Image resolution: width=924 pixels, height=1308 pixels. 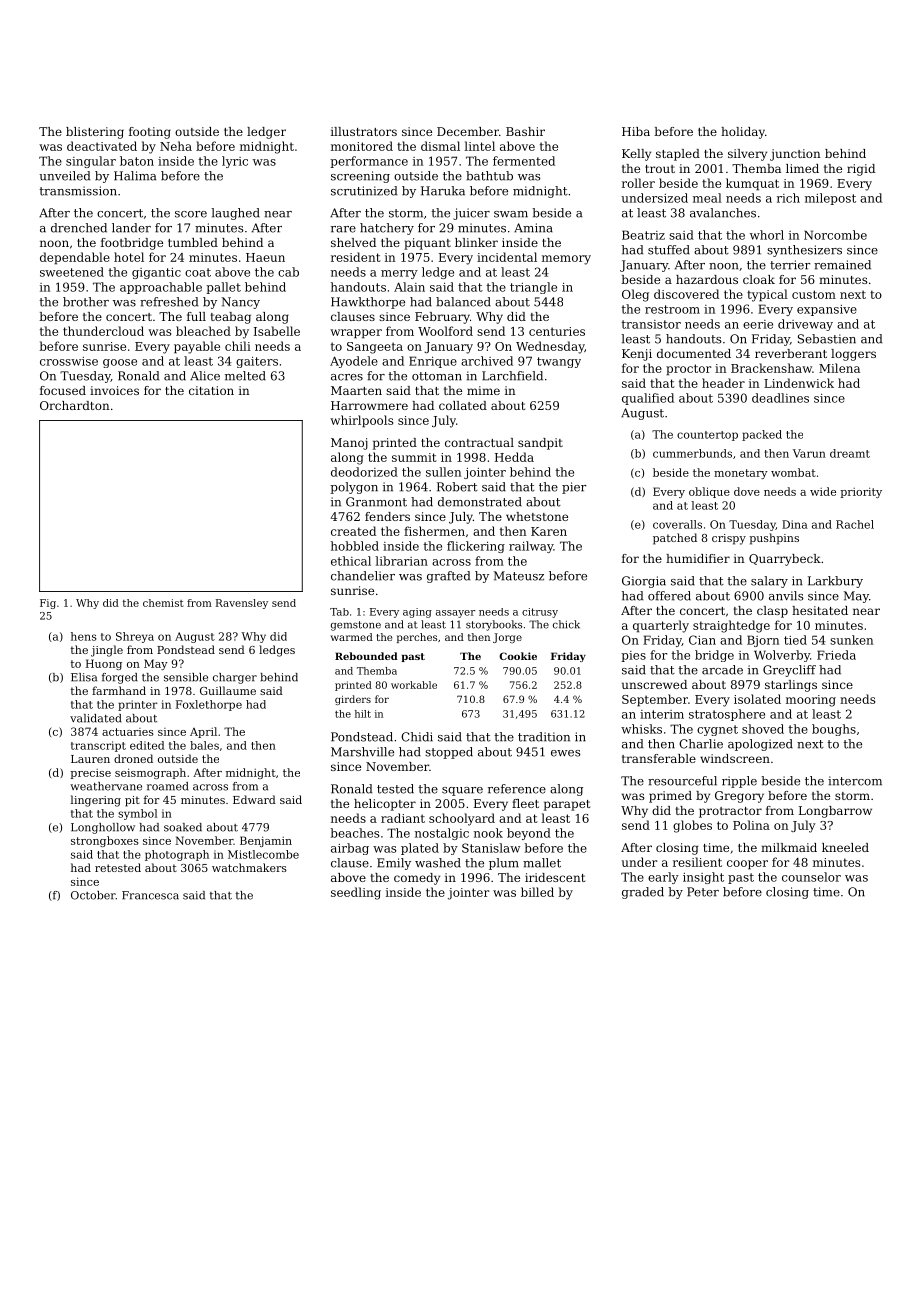 What do you see at coordinates (163, 603) in the screenshot?
I see `chemist` at bounding box center [163, 603].
